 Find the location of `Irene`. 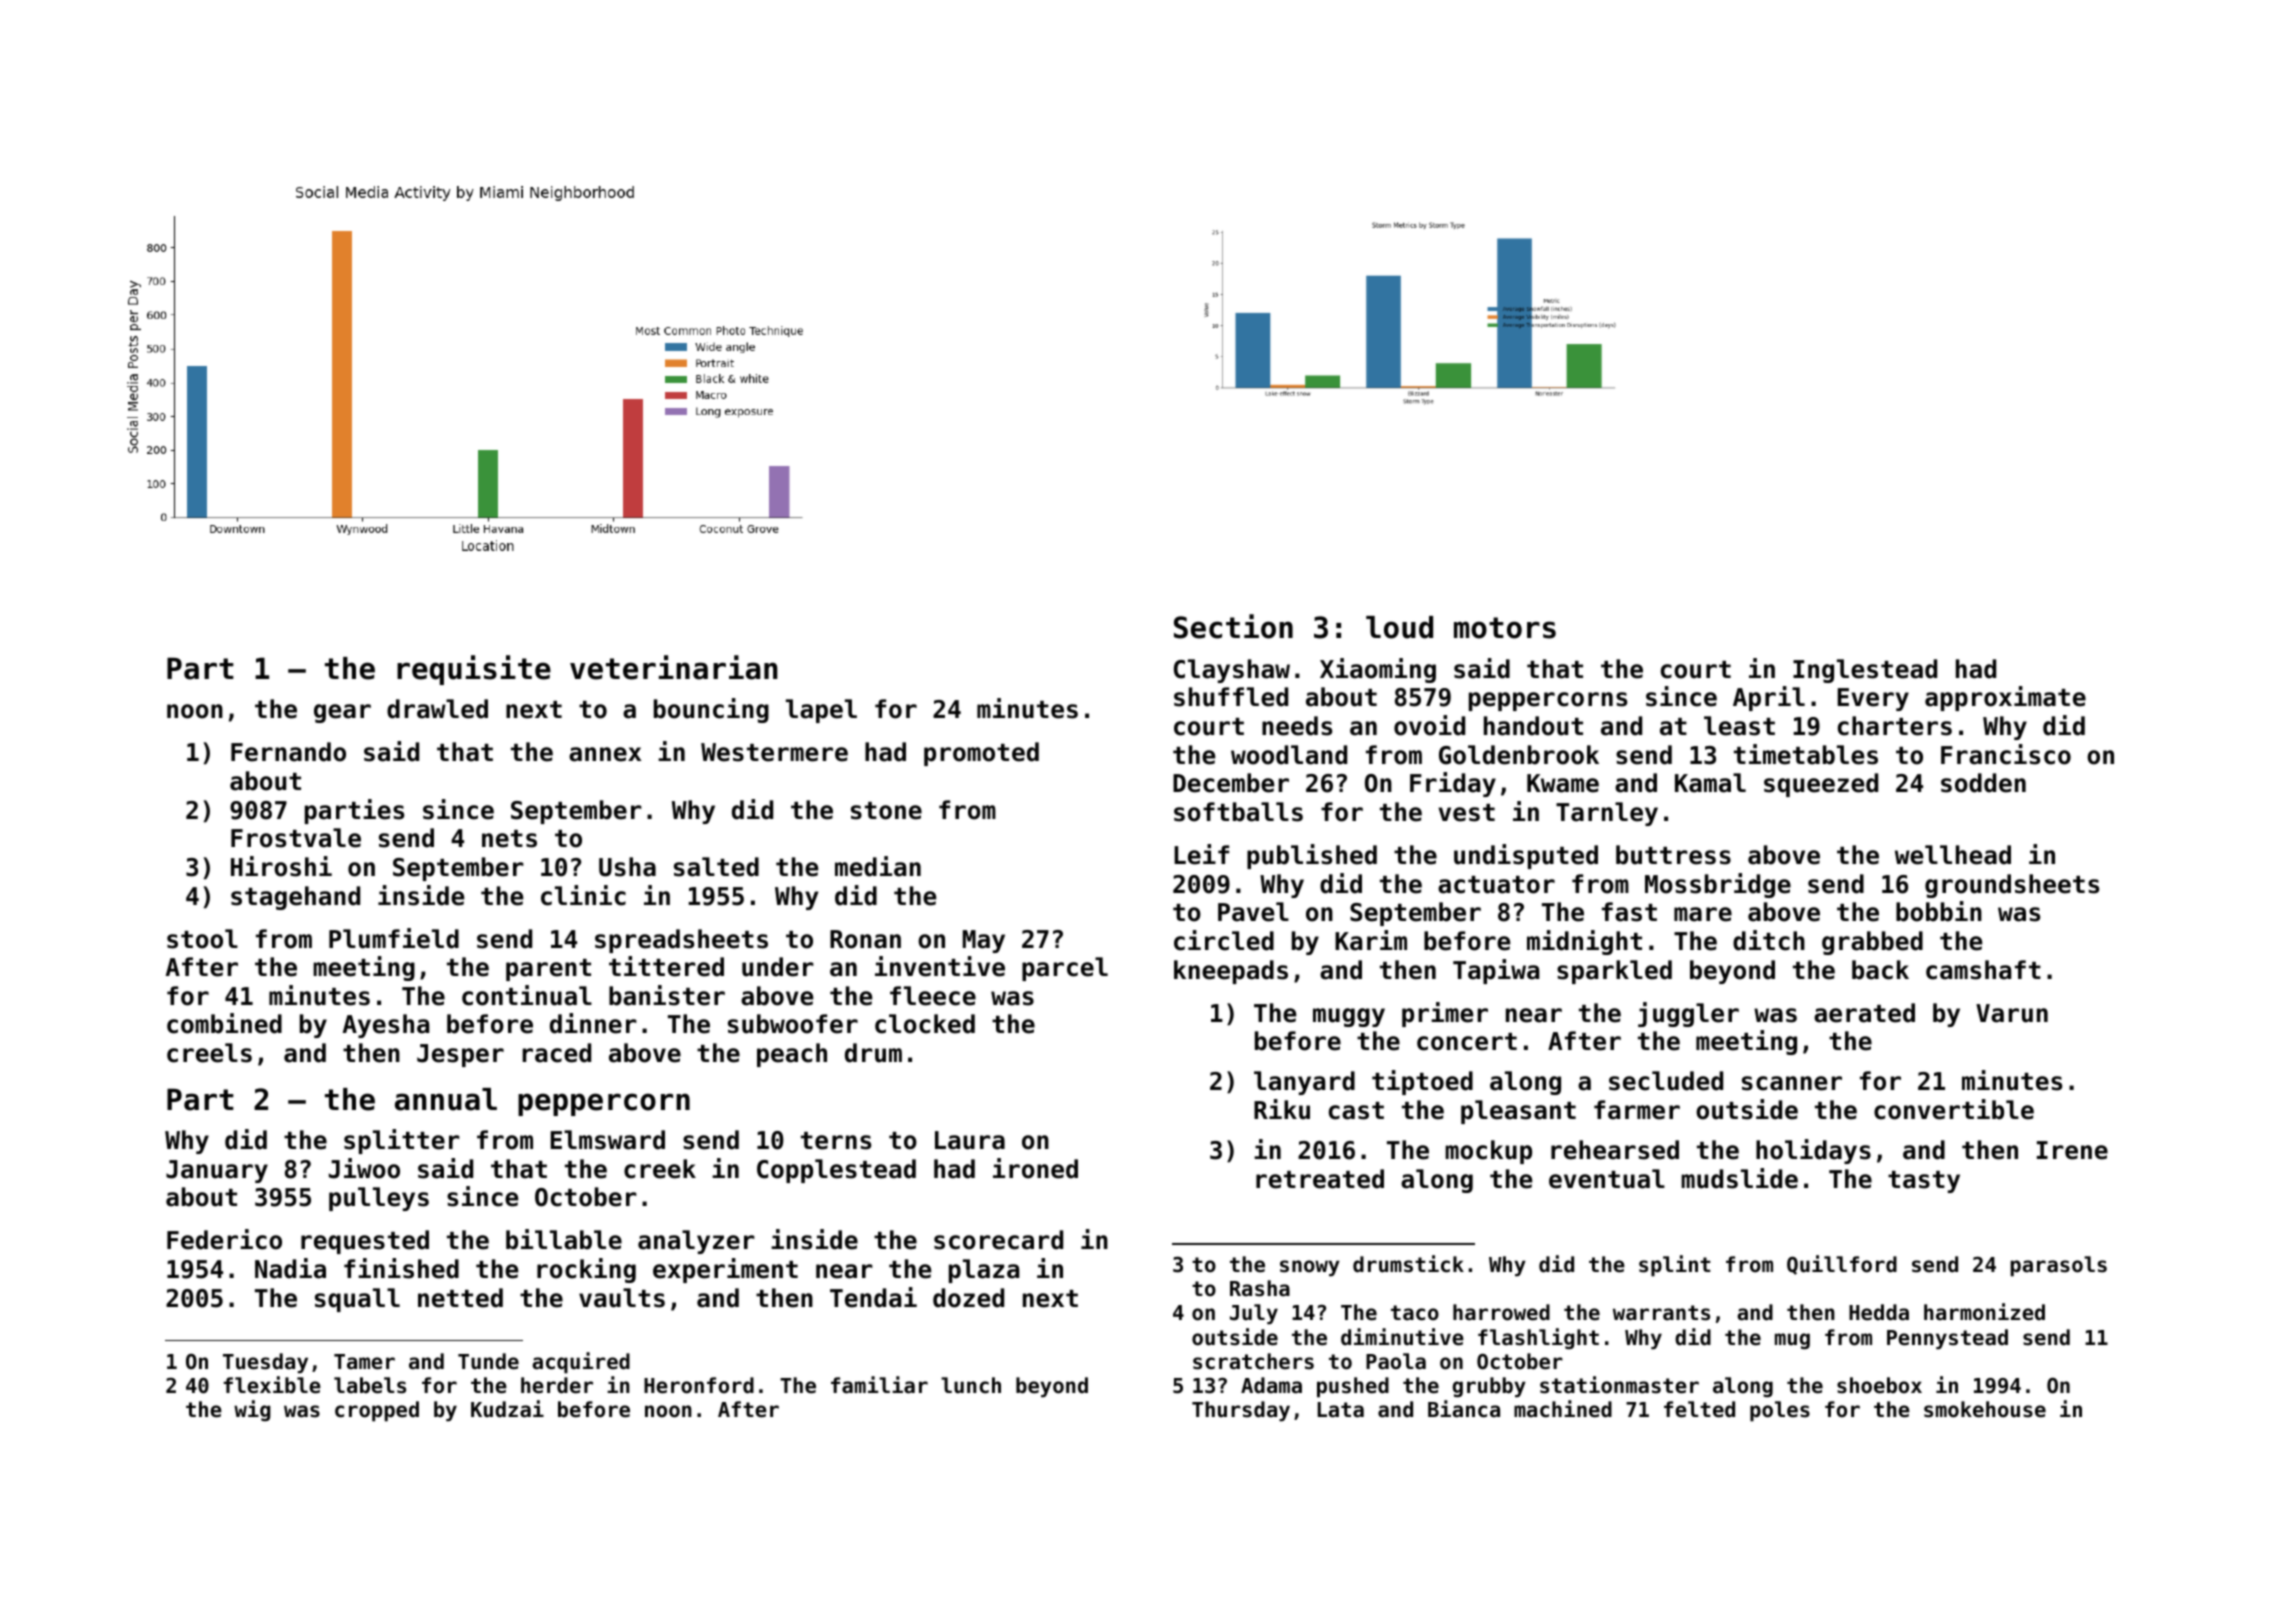

Irene is located at coordinates (2072, 1150).
